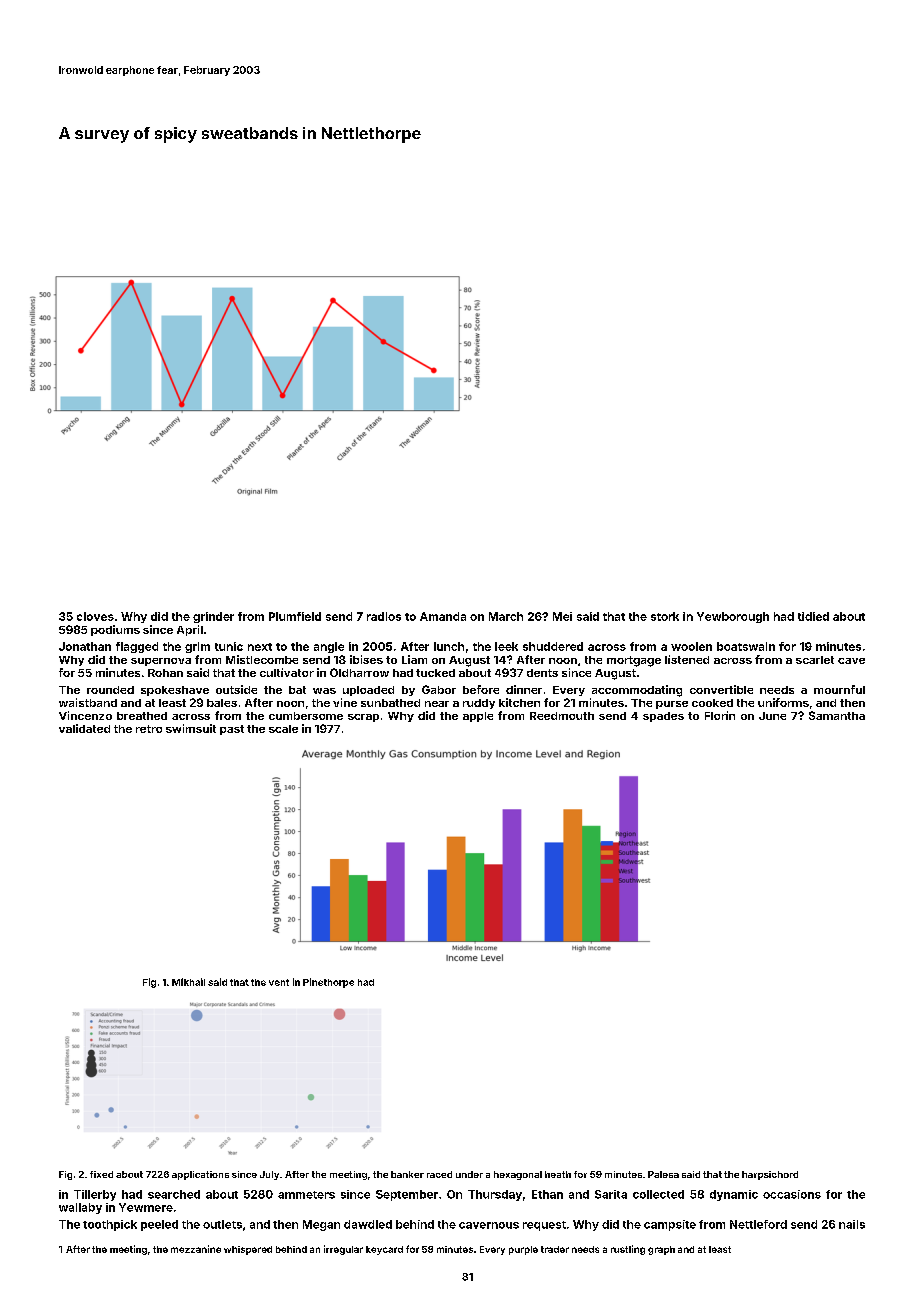  What do you see at coordinates (188, 982) in the screenshot?
I see `Mikhail` at bounding box center [188, 982].
